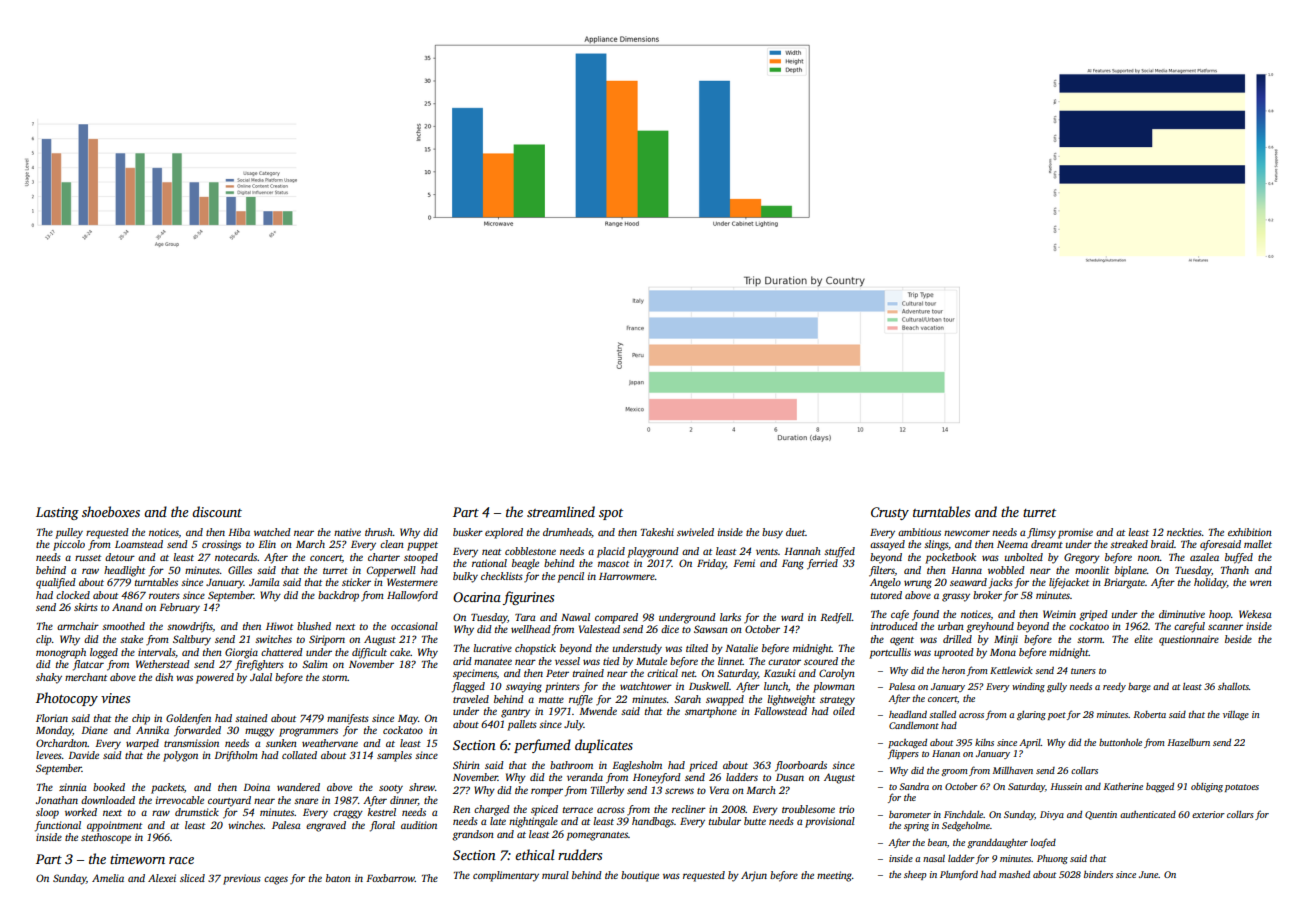 Image resolution: width=1308 pixels, height=924 pixels. What do you see at coordinates (197, 812) in the page?
I see `drumstick` at bounding box center [197, 812].
